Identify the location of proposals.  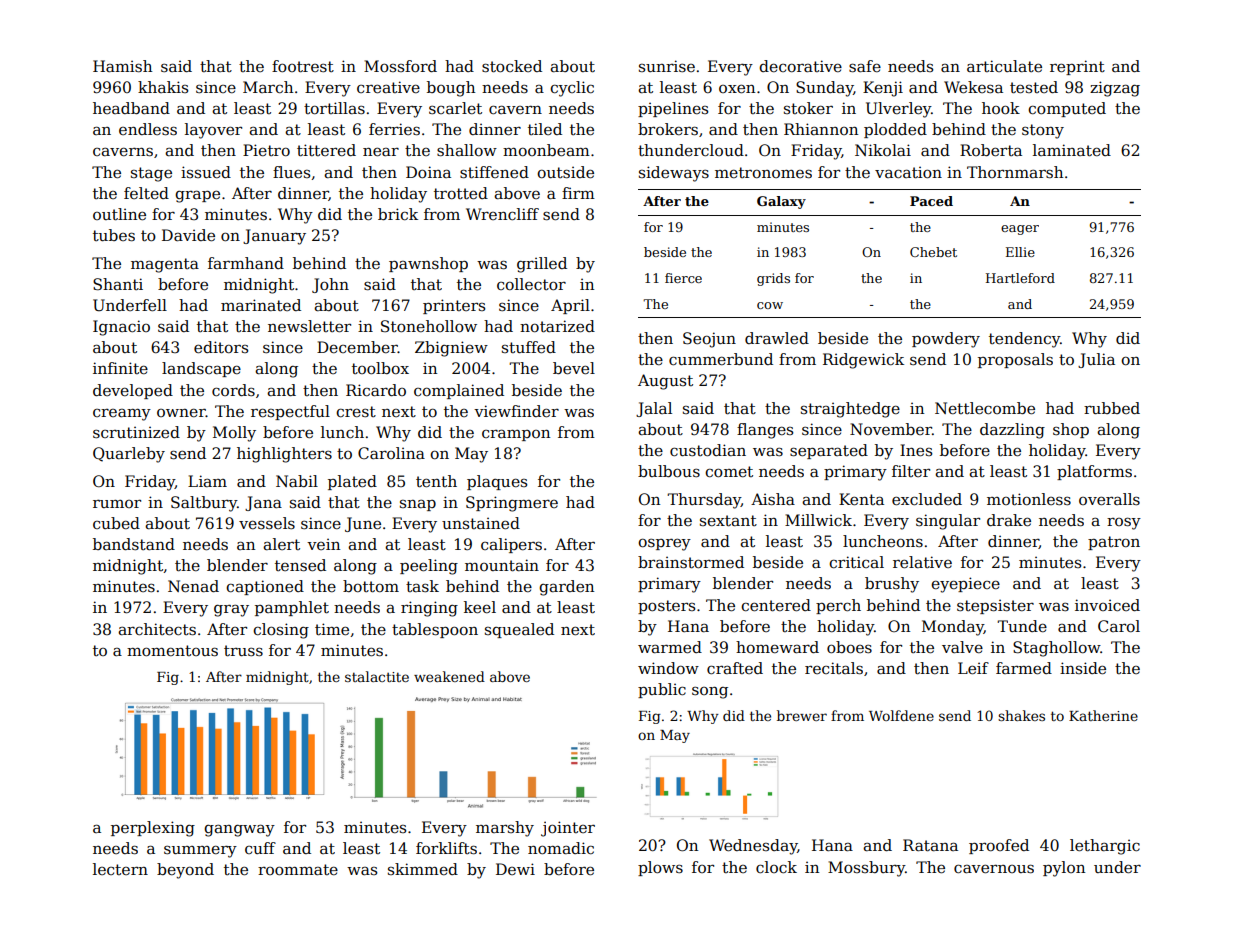
(1015, 360).
